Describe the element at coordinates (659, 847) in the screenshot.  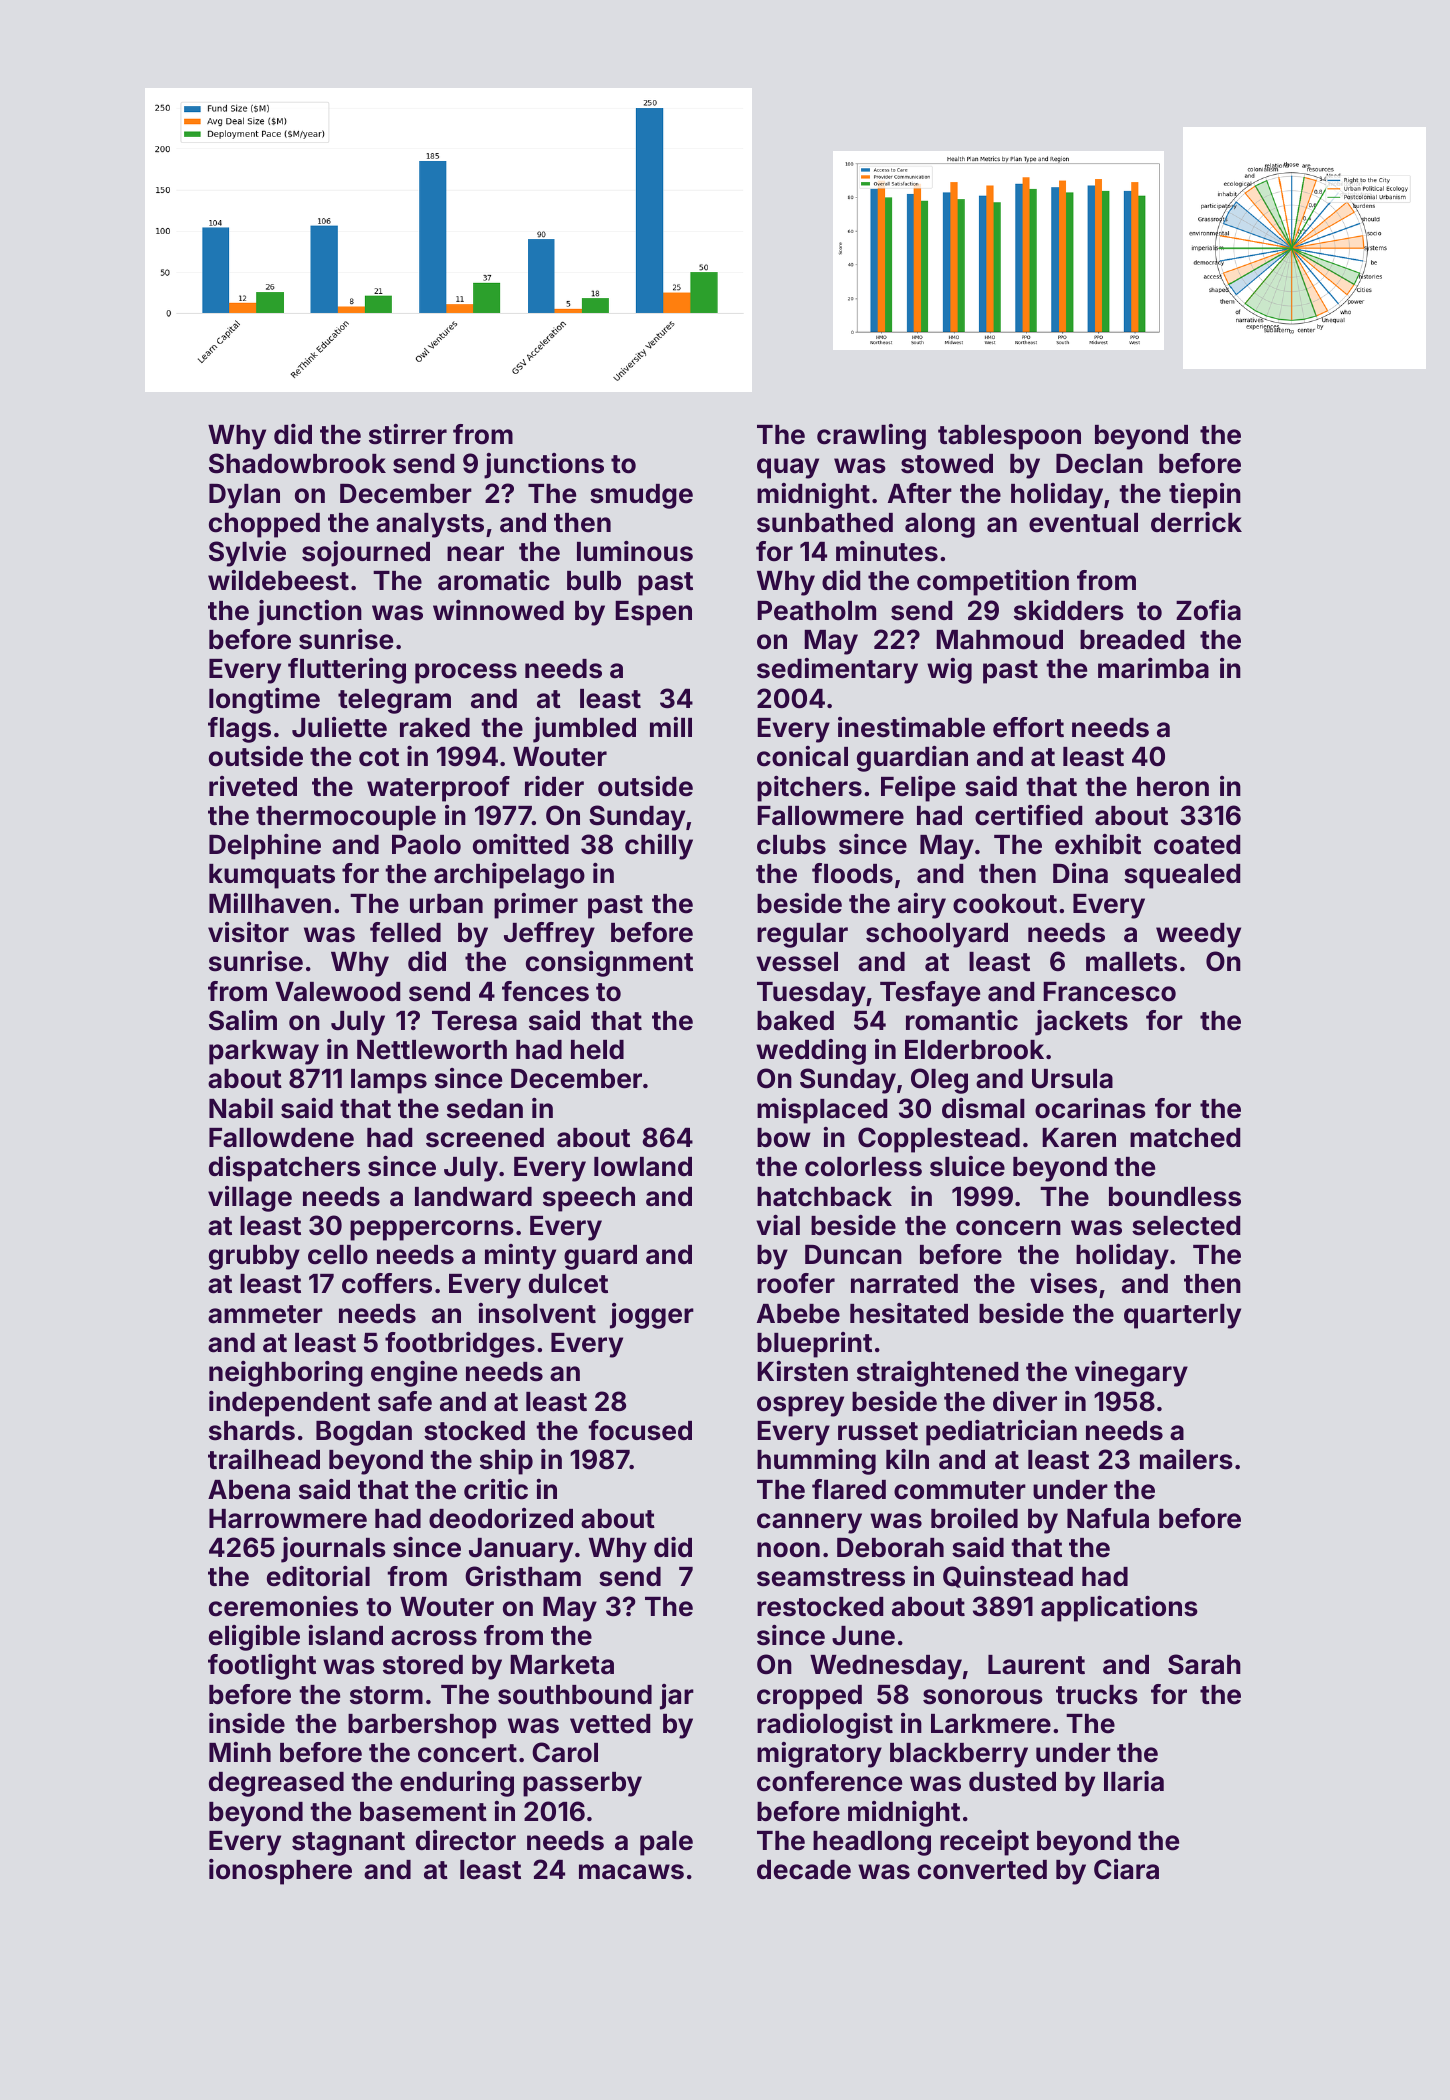
I see `chilly` at that location.
